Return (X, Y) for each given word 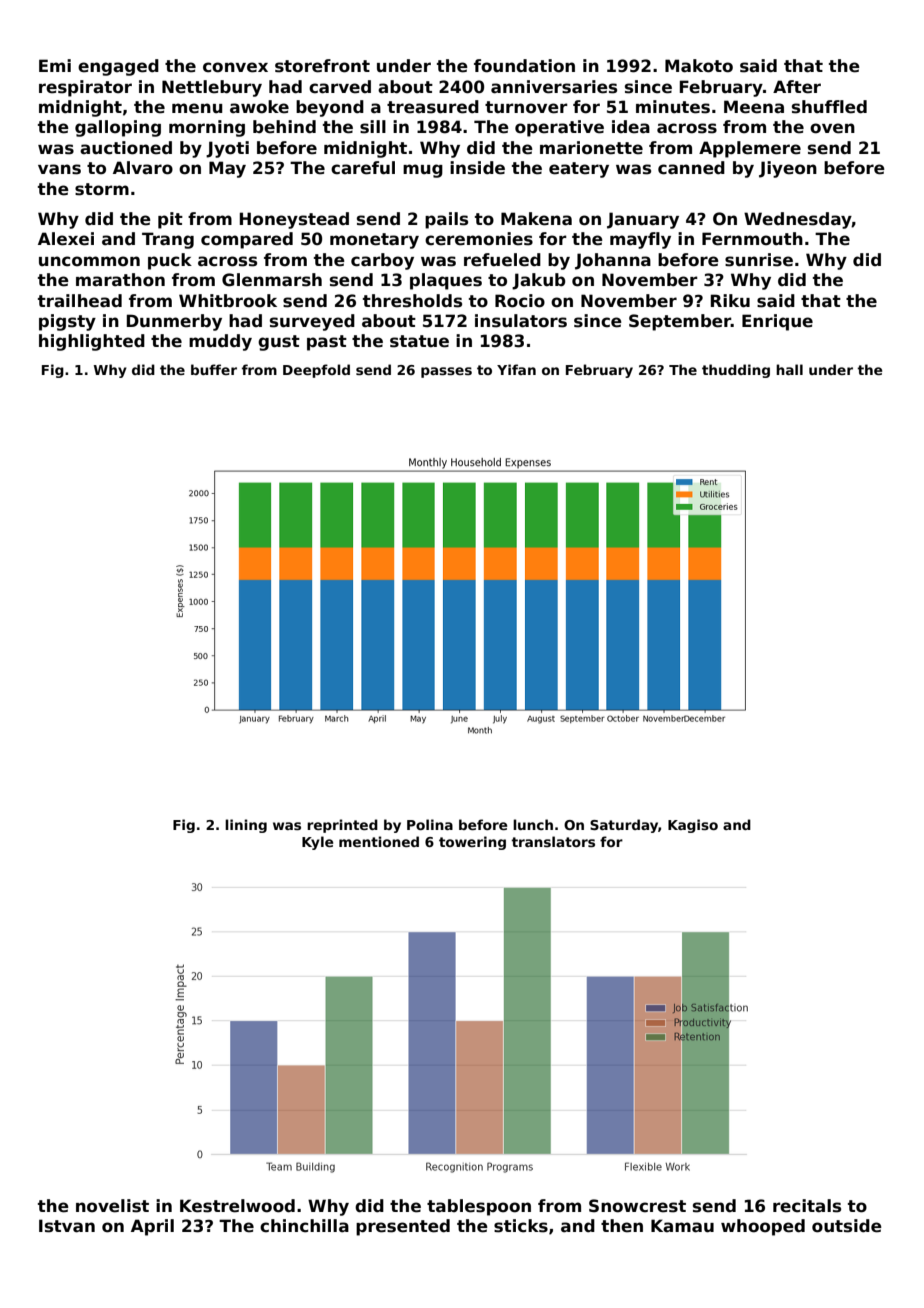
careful (363, 168)
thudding (736, 371)
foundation (524, 66)
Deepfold (316, 371)
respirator (85, 88)
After (797, 87)
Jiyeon (788, 169)
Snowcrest (637, 1206)
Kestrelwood (237, 1206)
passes (446, 372)
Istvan (67, 1226)
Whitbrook (228, 301)
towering (472, 843)
